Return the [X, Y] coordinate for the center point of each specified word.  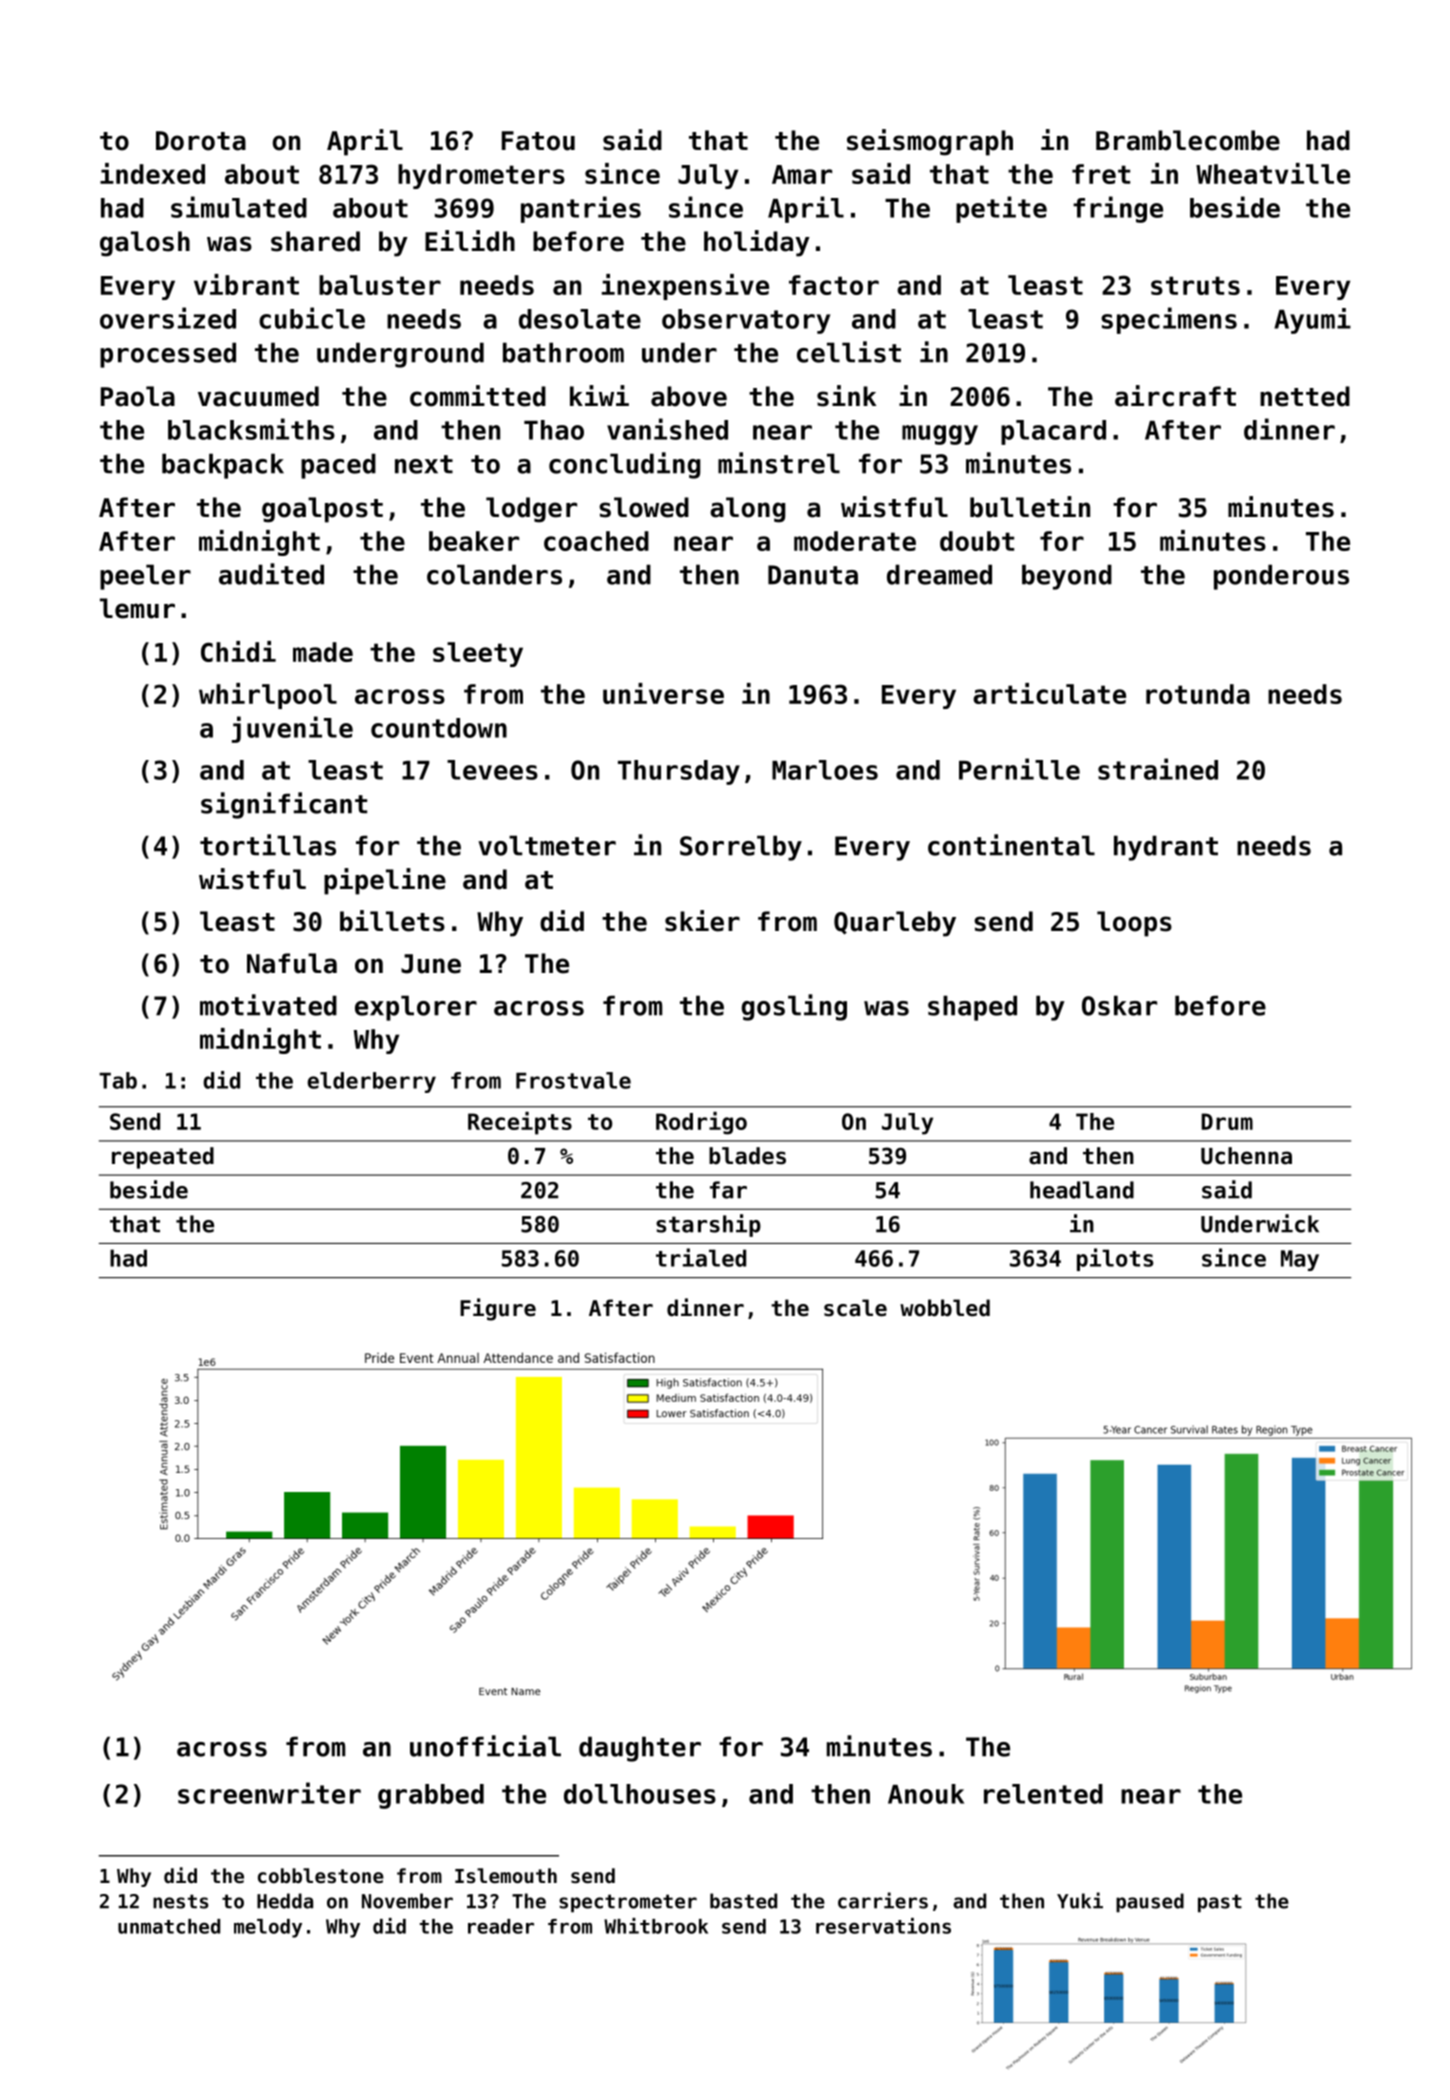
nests [181, 1901]
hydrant [1166, 848]
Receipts [520, 1123]
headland [1082, 1190]
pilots [1115, 1259]
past [1220, 1903]
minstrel [779, 463]
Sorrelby [741, 848]
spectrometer [628, 1903]
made [323, 652]
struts [1195, 285]
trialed [701, 1257]
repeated [163, 1158]
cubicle [312, 318]
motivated [268, 1005]
